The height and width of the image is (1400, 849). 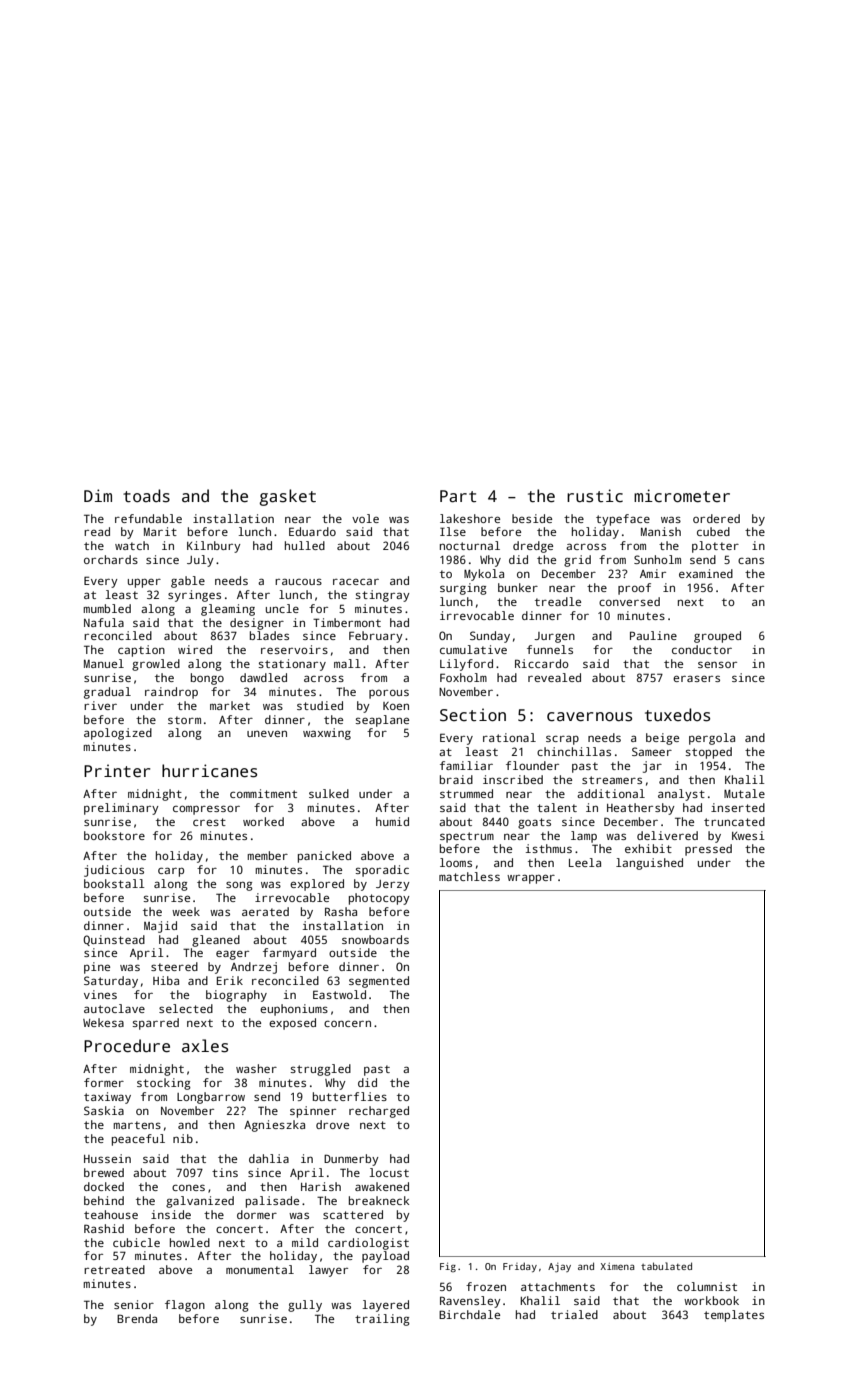 What do you see at coordinates (456, 862) in the image?
I see `looms` at bounding box center [456, 862].
